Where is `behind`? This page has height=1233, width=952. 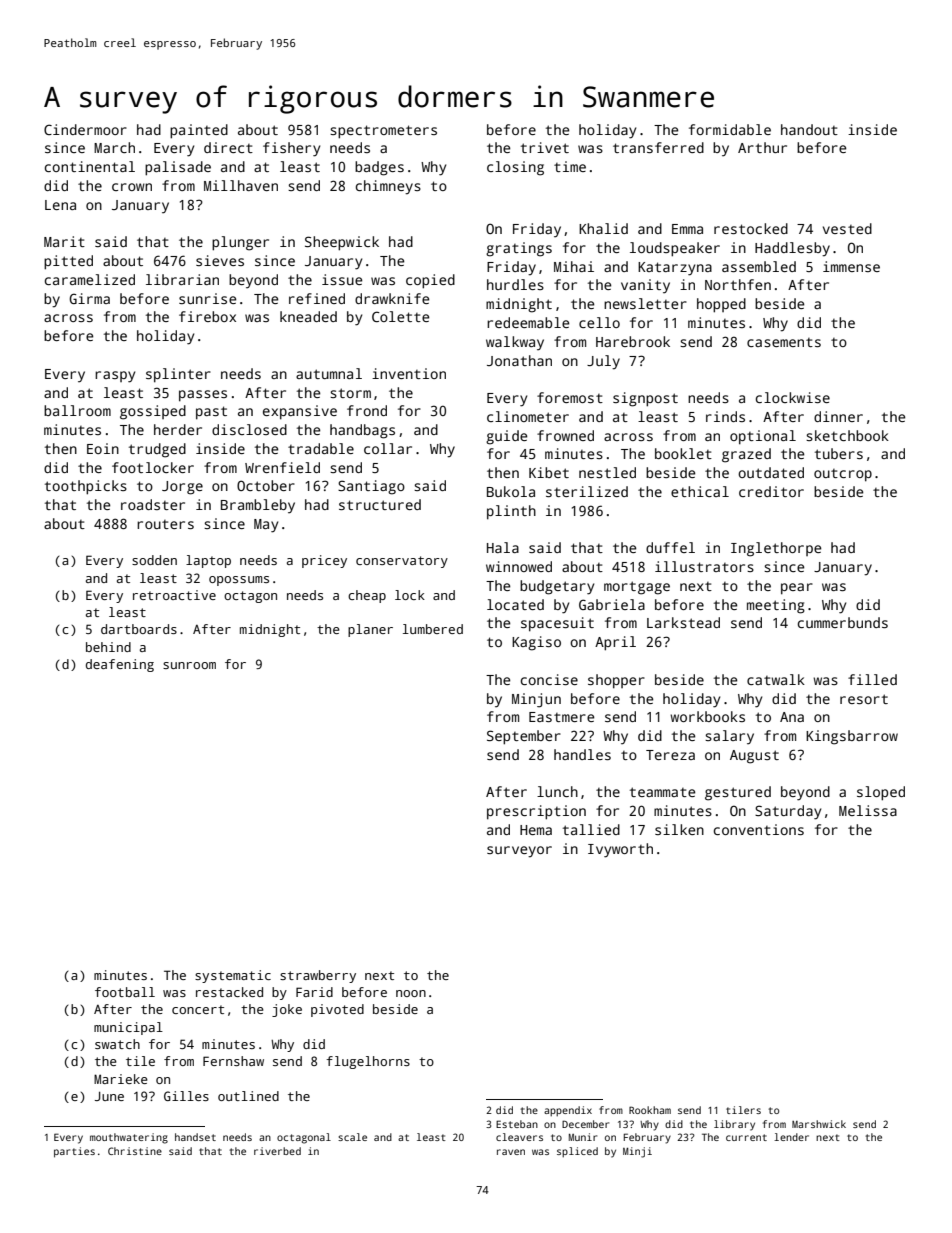
behind is located at coordinates (108, 647).
